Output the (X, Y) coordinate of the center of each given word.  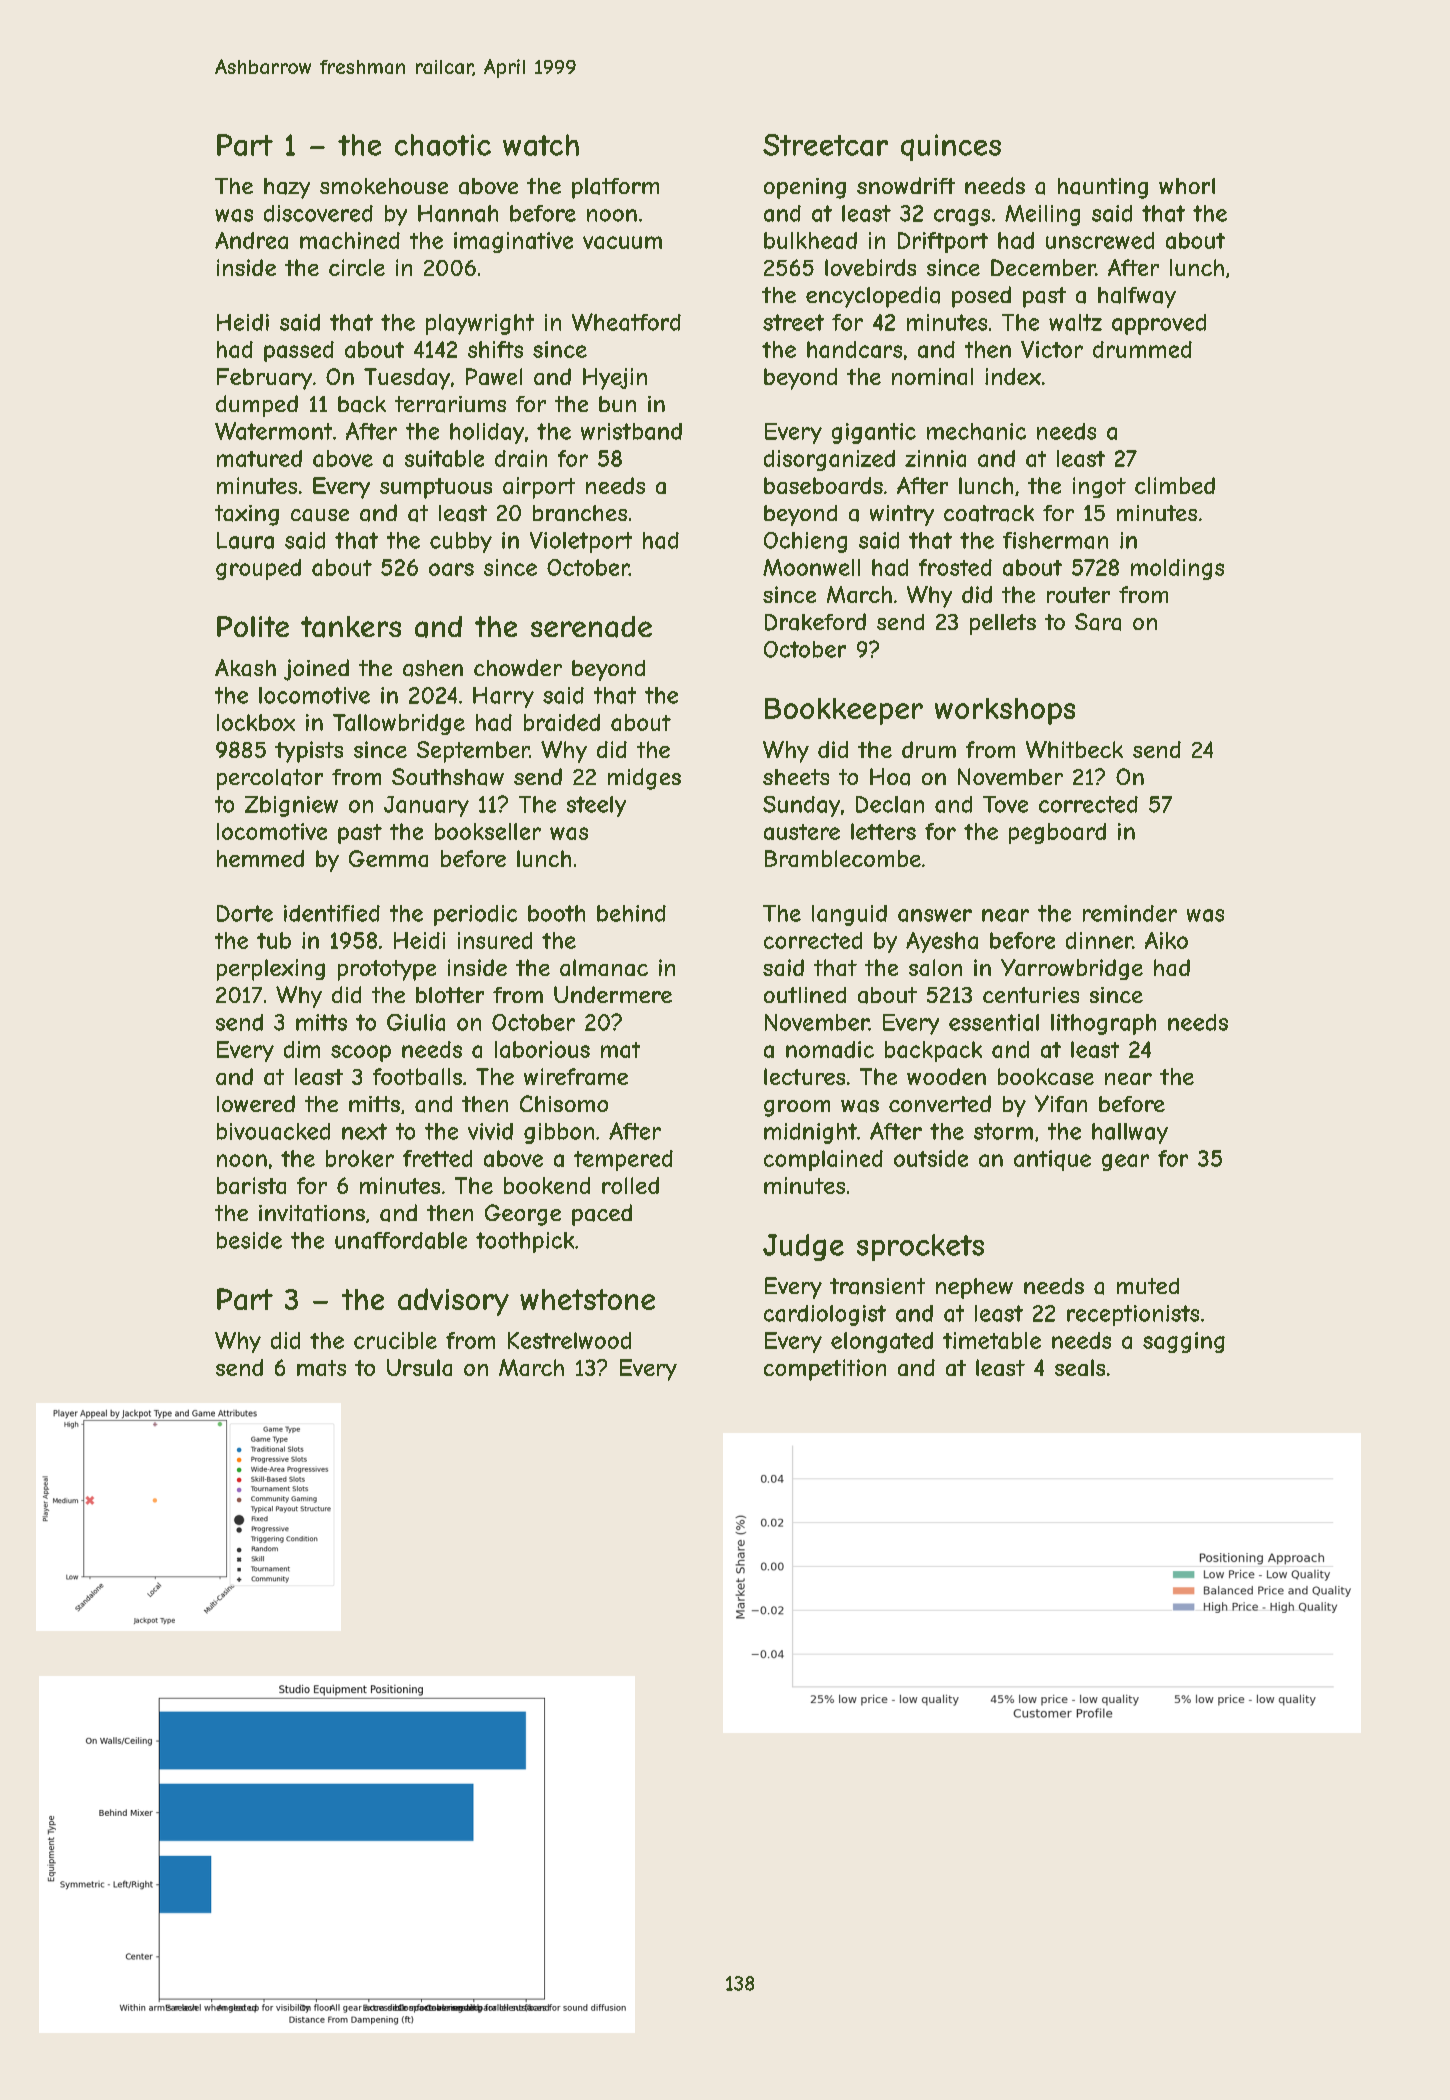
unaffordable (401, 1240)
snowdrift (906, 185)
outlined (805, 995)
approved (1159, 324)
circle (357, 267)
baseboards (823, 485)
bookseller (488, 831)
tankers (351, 627)
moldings (1177, 569)
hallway (1130, 1133)
